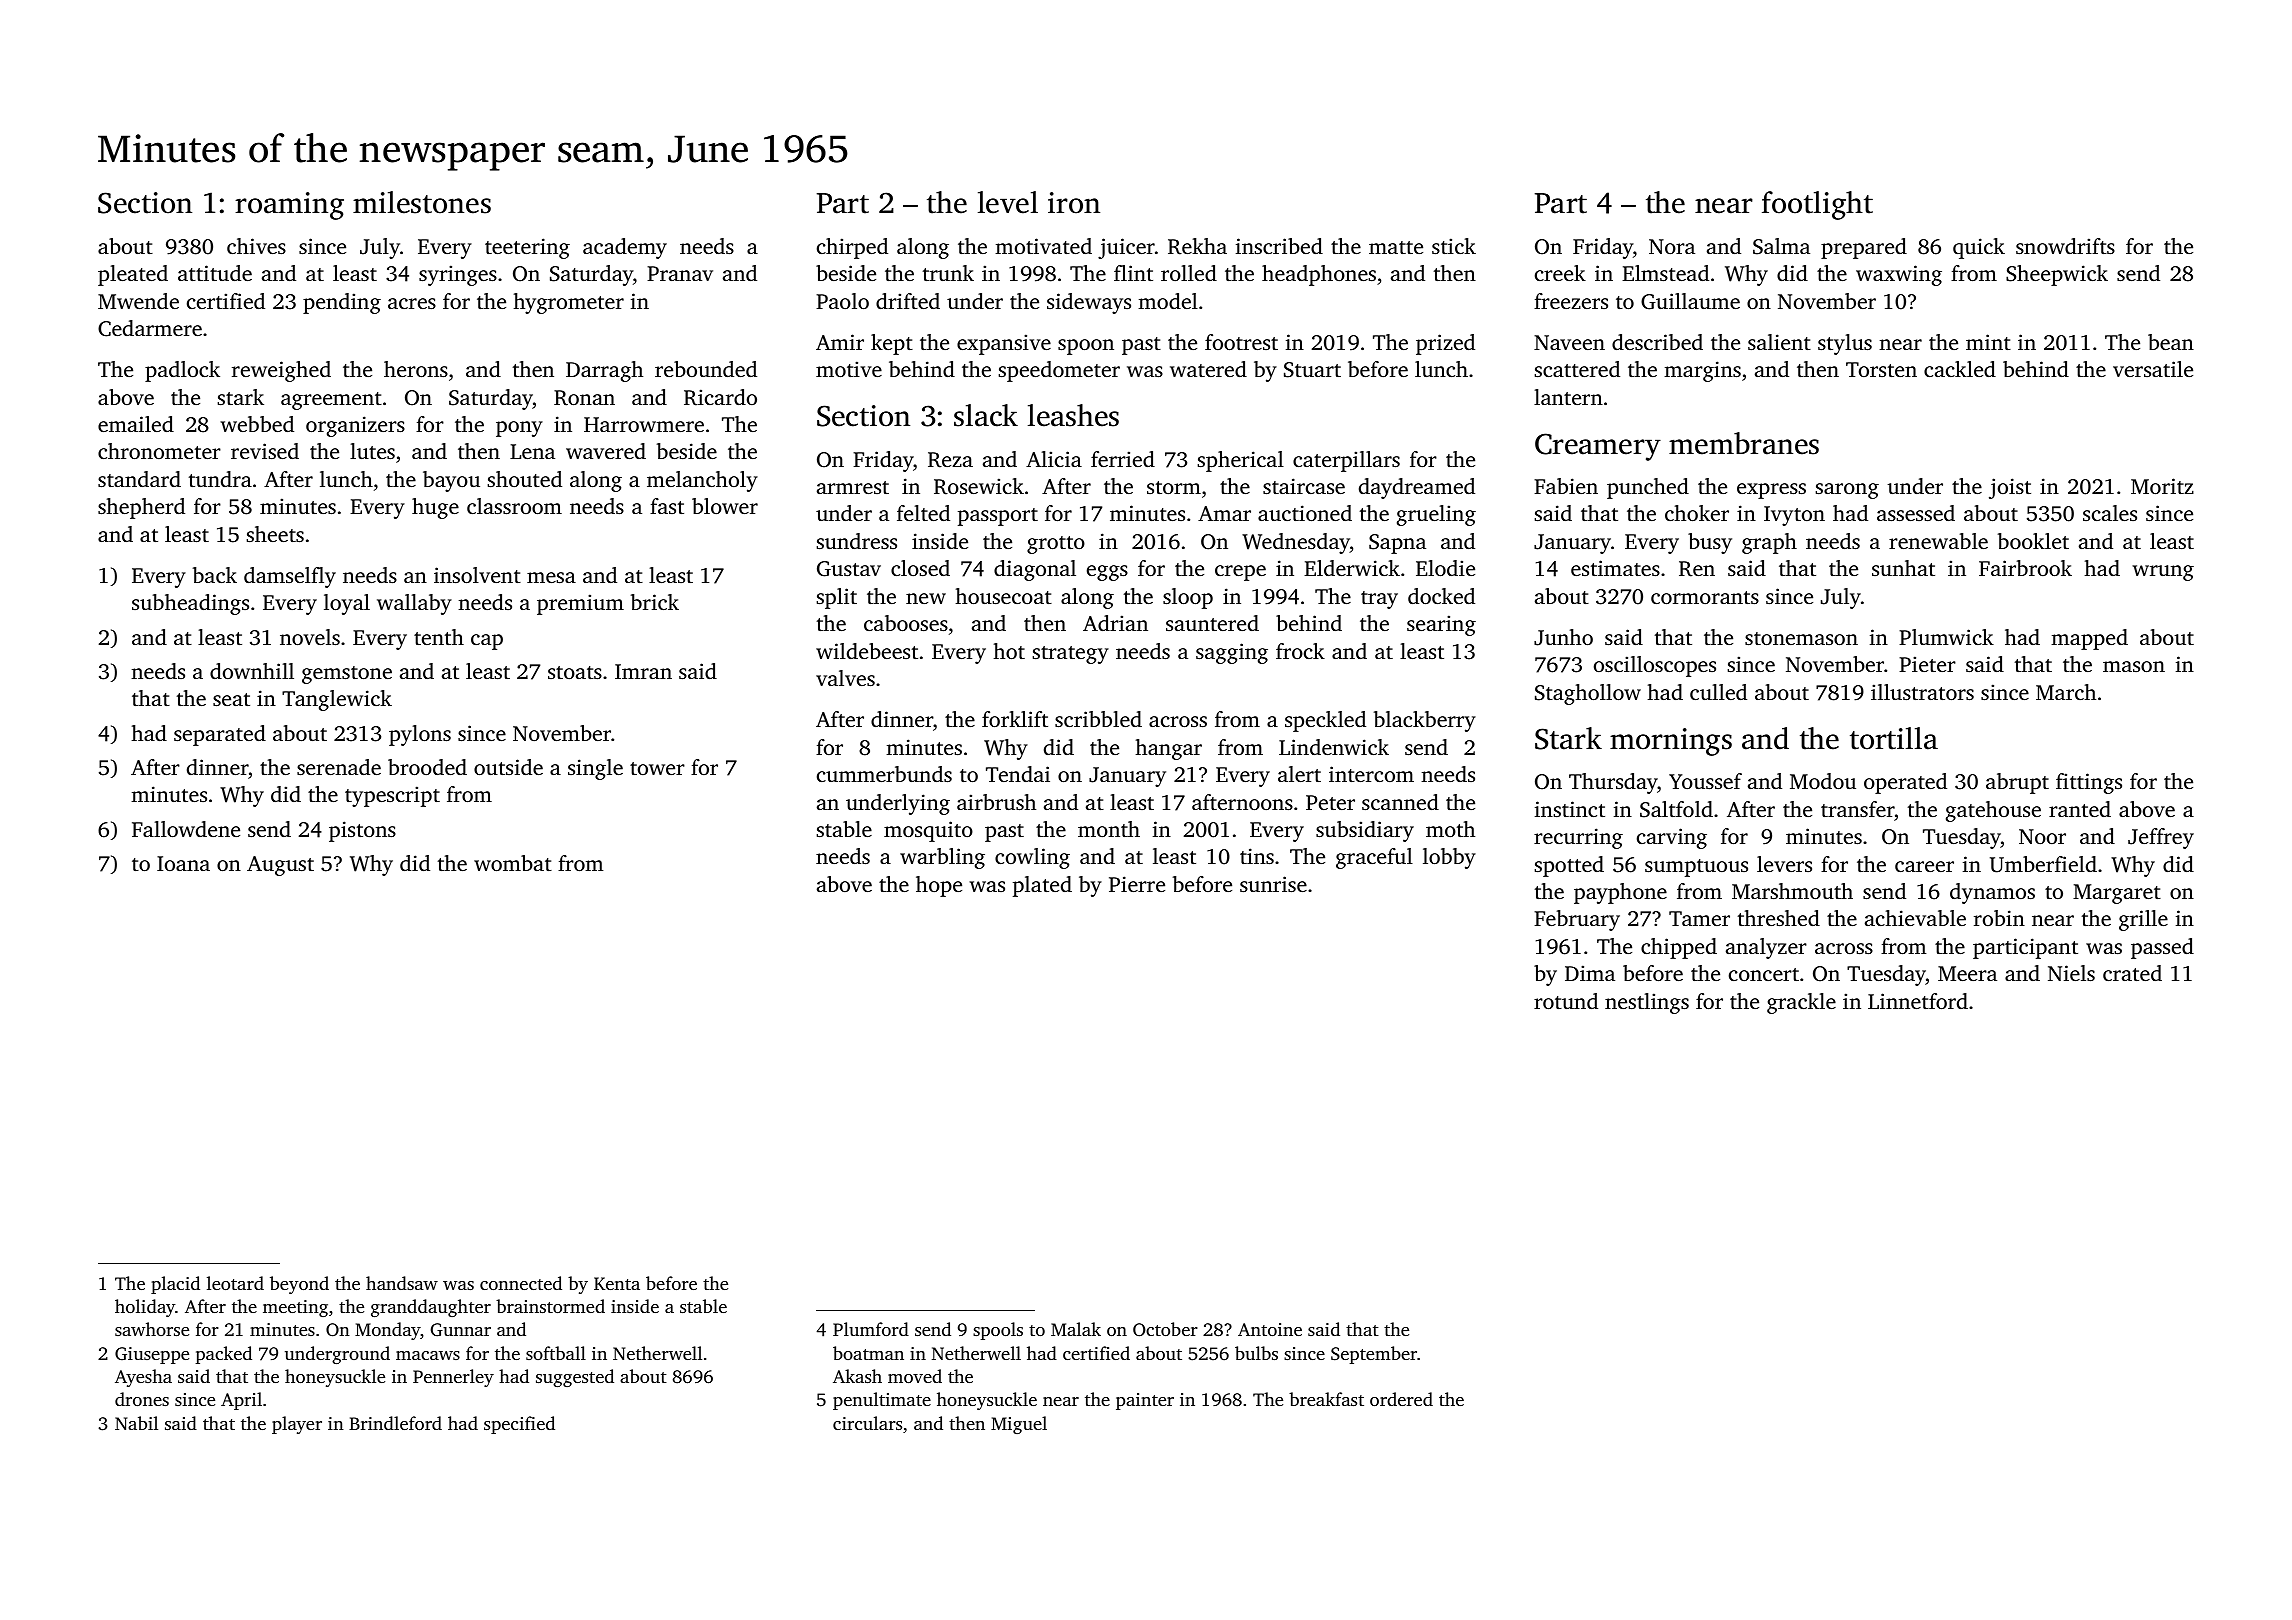  I want to click on specified, so click(519, 1425).
